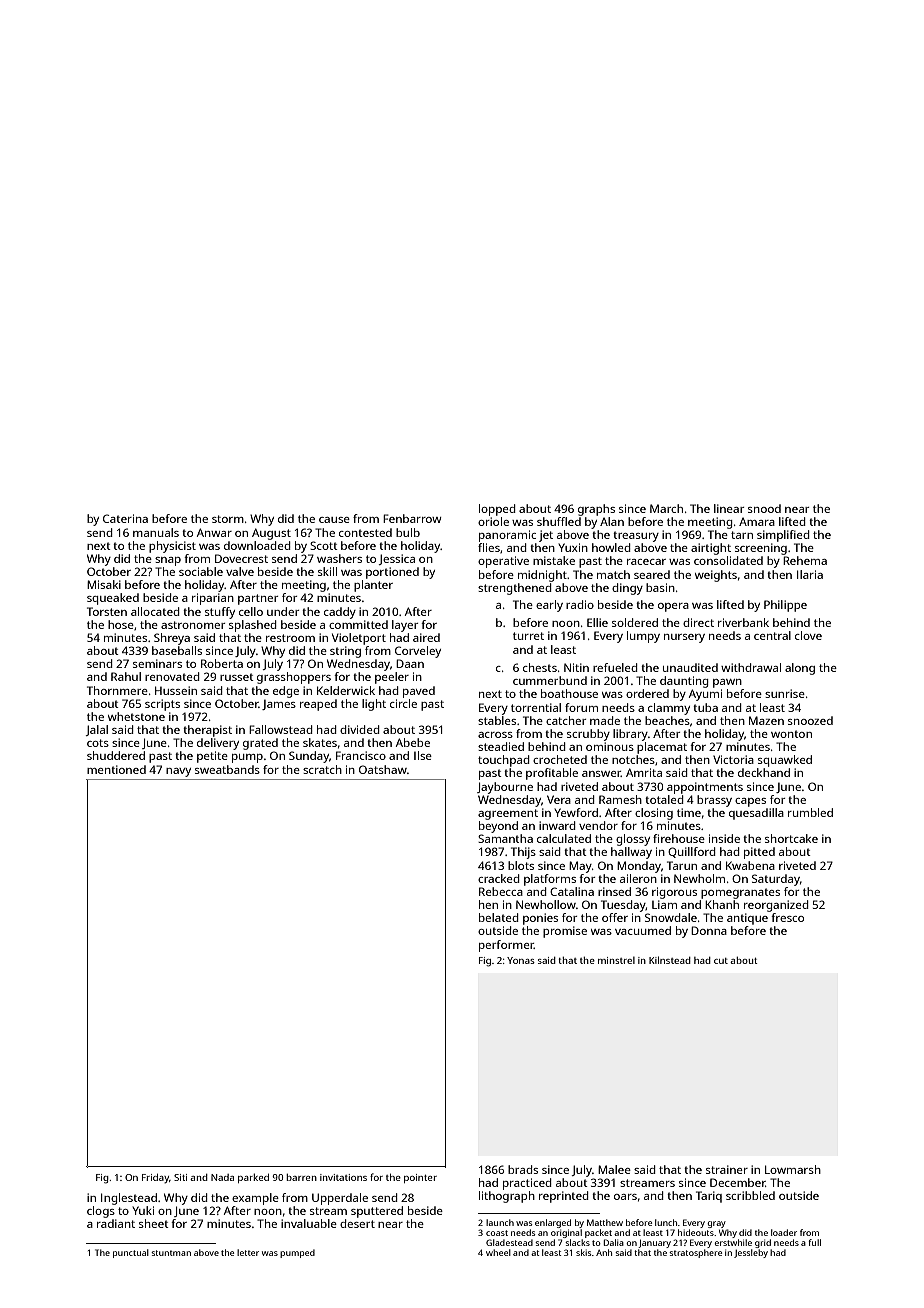  Describe the element at coordinates (168, 561) in the image. I see `snap` at that location.
